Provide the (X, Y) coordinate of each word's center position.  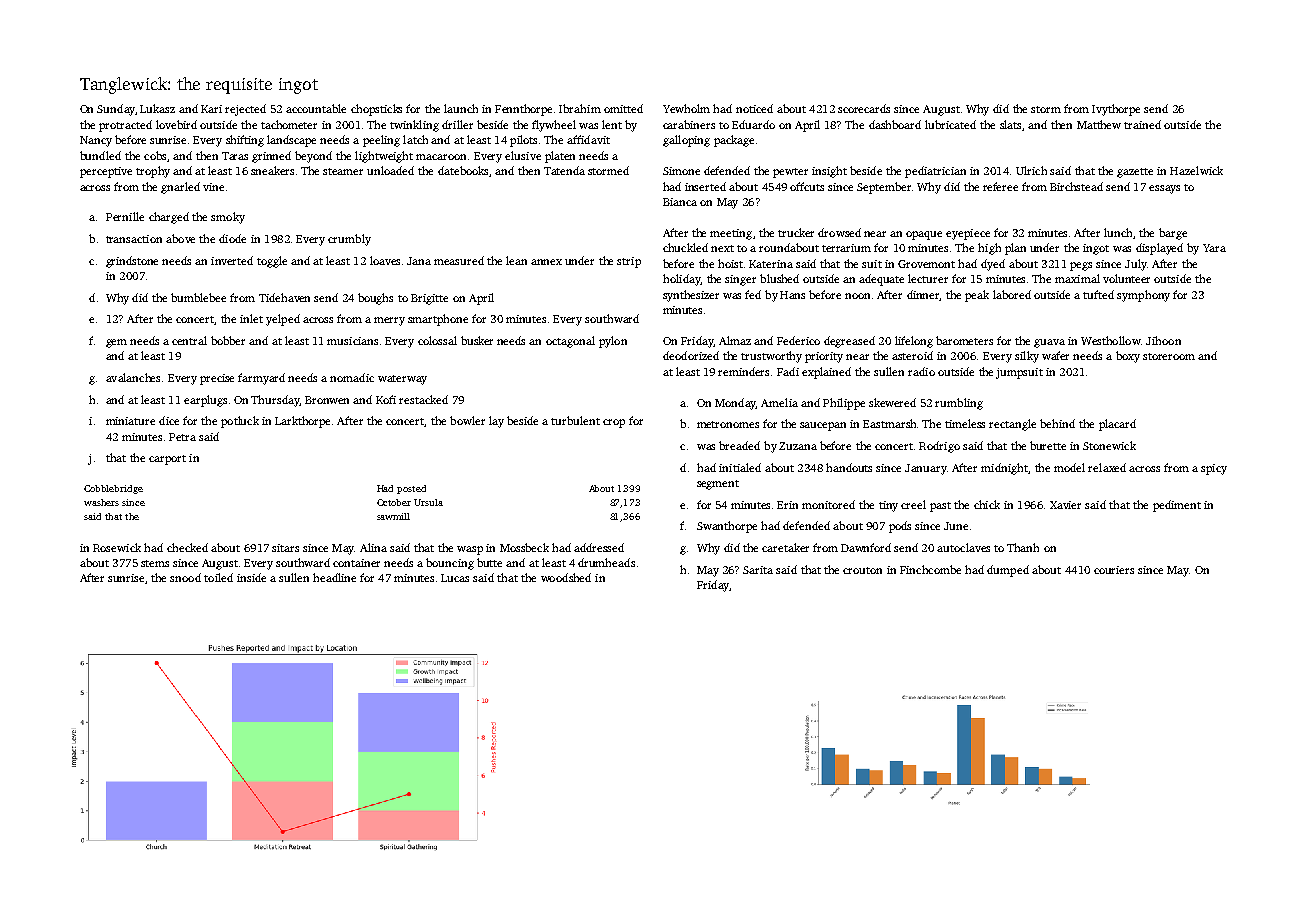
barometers (964, 340)
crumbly (349, 240)
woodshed (566, 577)
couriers (1114, 570)
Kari (211, 109)
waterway (402, 380)
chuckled (685, 247)
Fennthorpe (523, 110)
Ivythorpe (1116, 110)
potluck (240, 422)
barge (1173, 234)
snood (185, 577)
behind (1057, 423)
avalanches (133, 377)
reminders (743, 371)
